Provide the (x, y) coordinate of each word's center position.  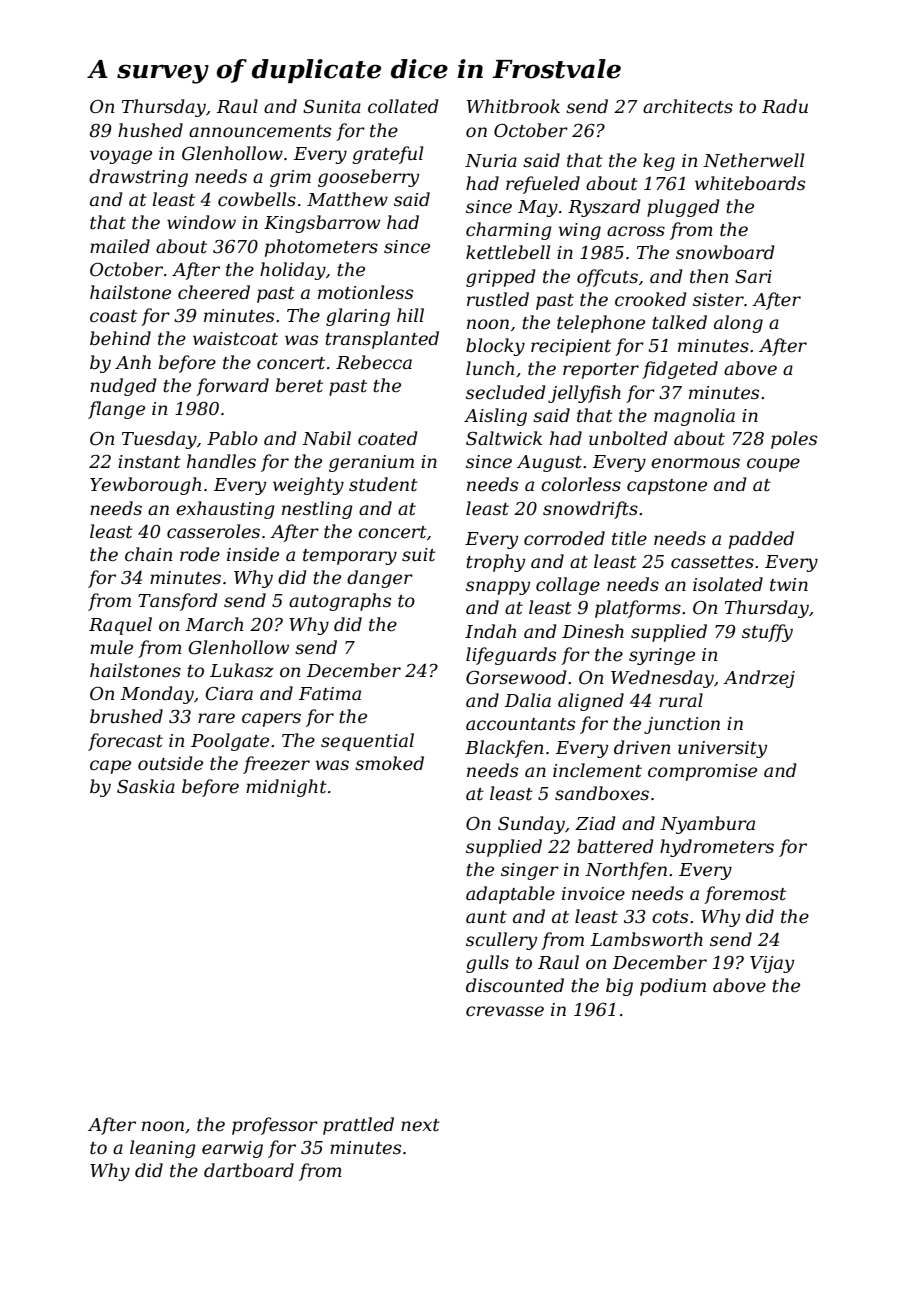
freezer (276, 765)
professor (275, 1126)
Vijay (772, 964)
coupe (773, 465)
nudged (123, 387)
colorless (581, 484)
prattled (358, 1126)
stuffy (767, 633)
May (538, 208)
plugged (683, 208)
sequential (367, 742)
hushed (150, 130)
